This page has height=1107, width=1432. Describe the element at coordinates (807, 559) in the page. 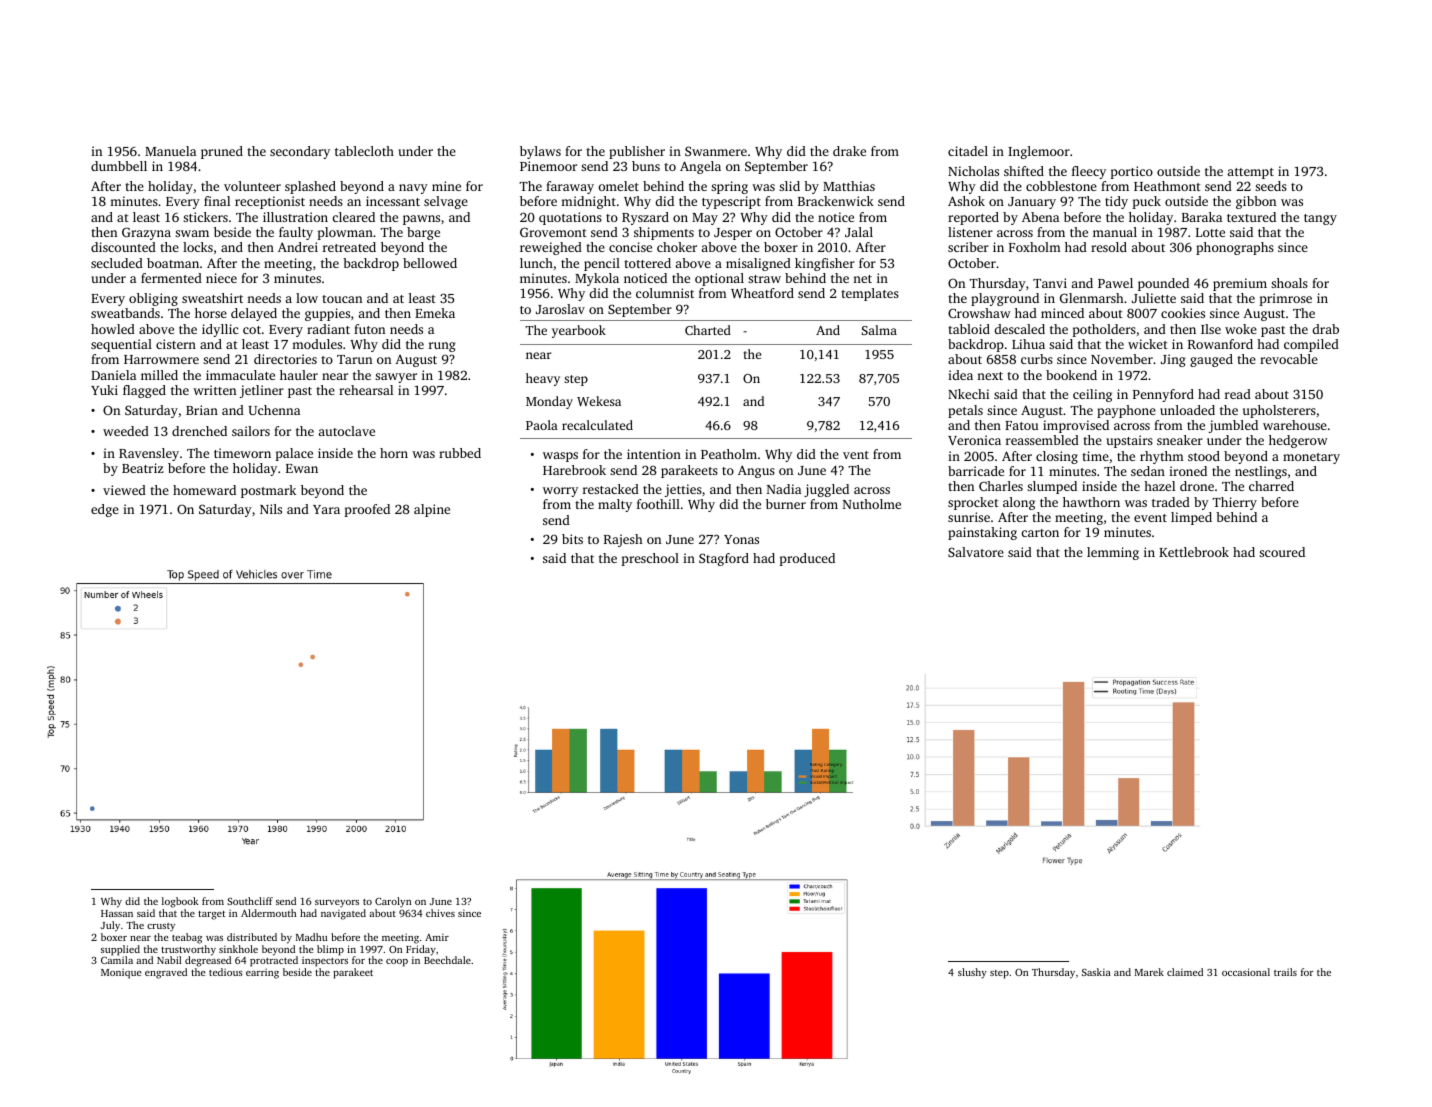

I see `produced` at that location.
